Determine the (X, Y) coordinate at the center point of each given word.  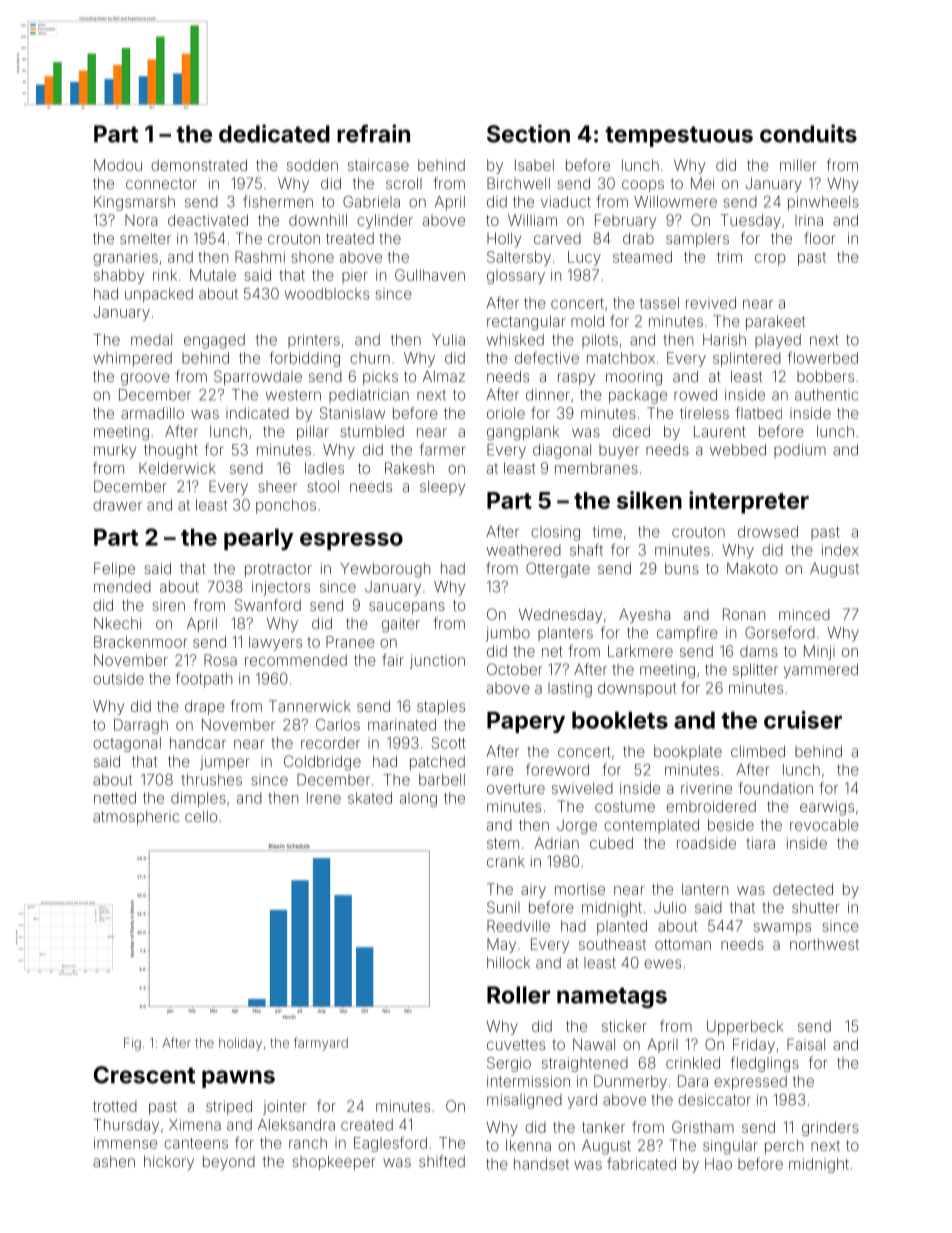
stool (323, 486)
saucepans (407, 608)
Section (528, 133)
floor (820, 238)
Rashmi (260, 257)
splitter (755, 671)
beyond (229, 1163)
